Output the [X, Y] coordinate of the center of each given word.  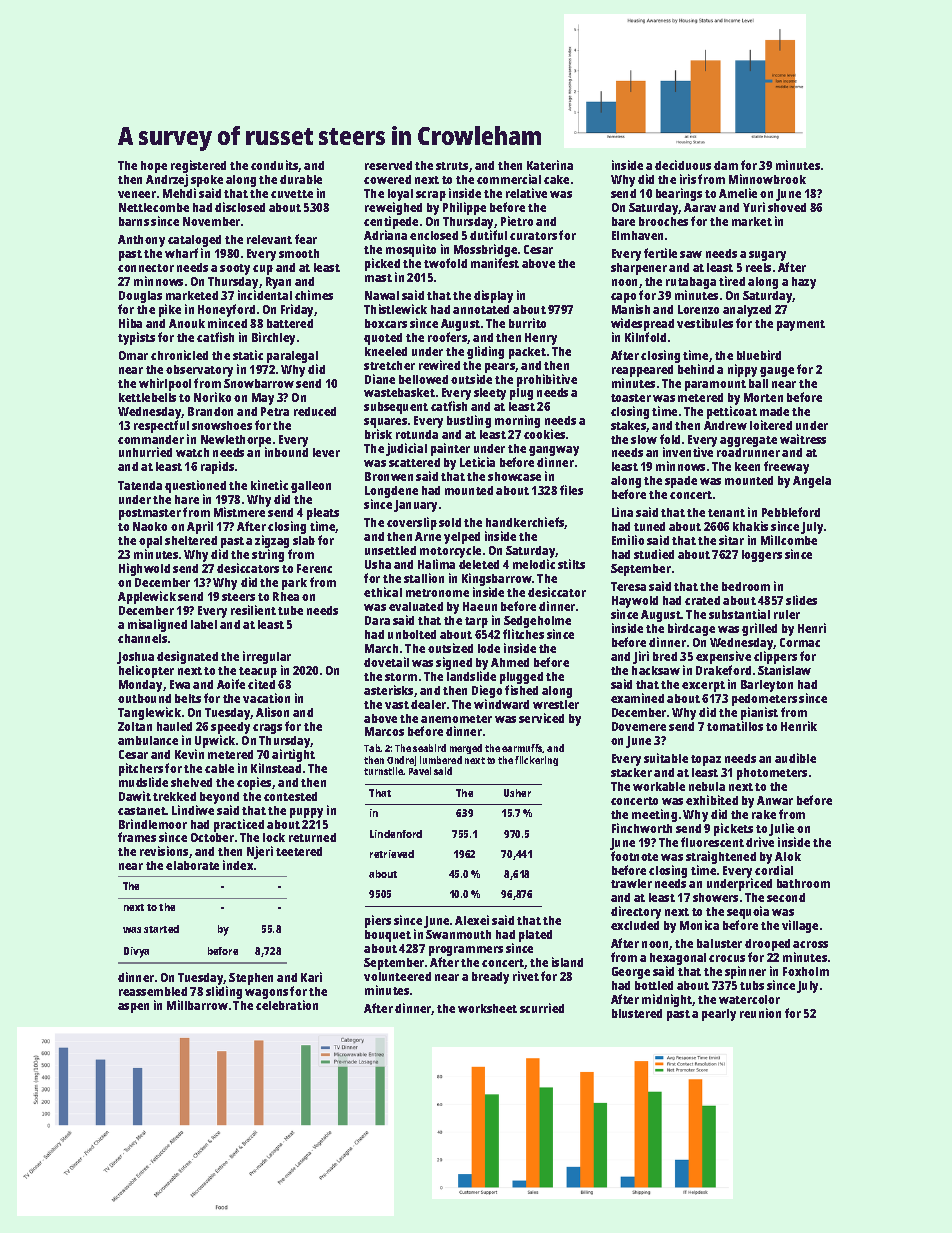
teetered [299, 851]
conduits [275, 166]
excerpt [703, 686]
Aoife [231, 684]
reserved [388, 165]
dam [726, 165]
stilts [571, 564]
